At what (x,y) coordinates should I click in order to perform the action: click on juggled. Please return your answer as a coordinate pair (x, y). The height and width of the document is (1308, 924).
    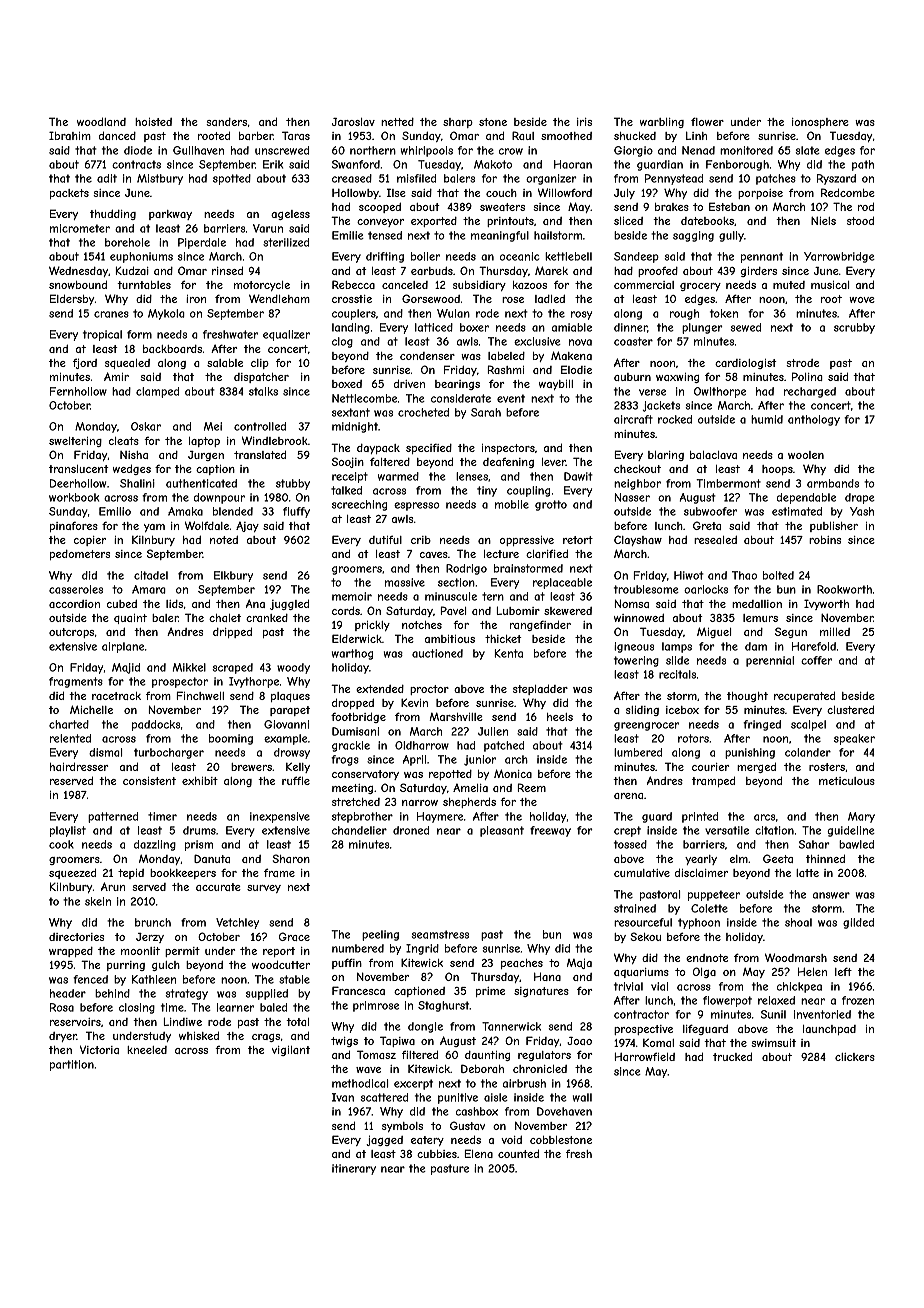
    Looking at the image, I should click on (289, 604).
